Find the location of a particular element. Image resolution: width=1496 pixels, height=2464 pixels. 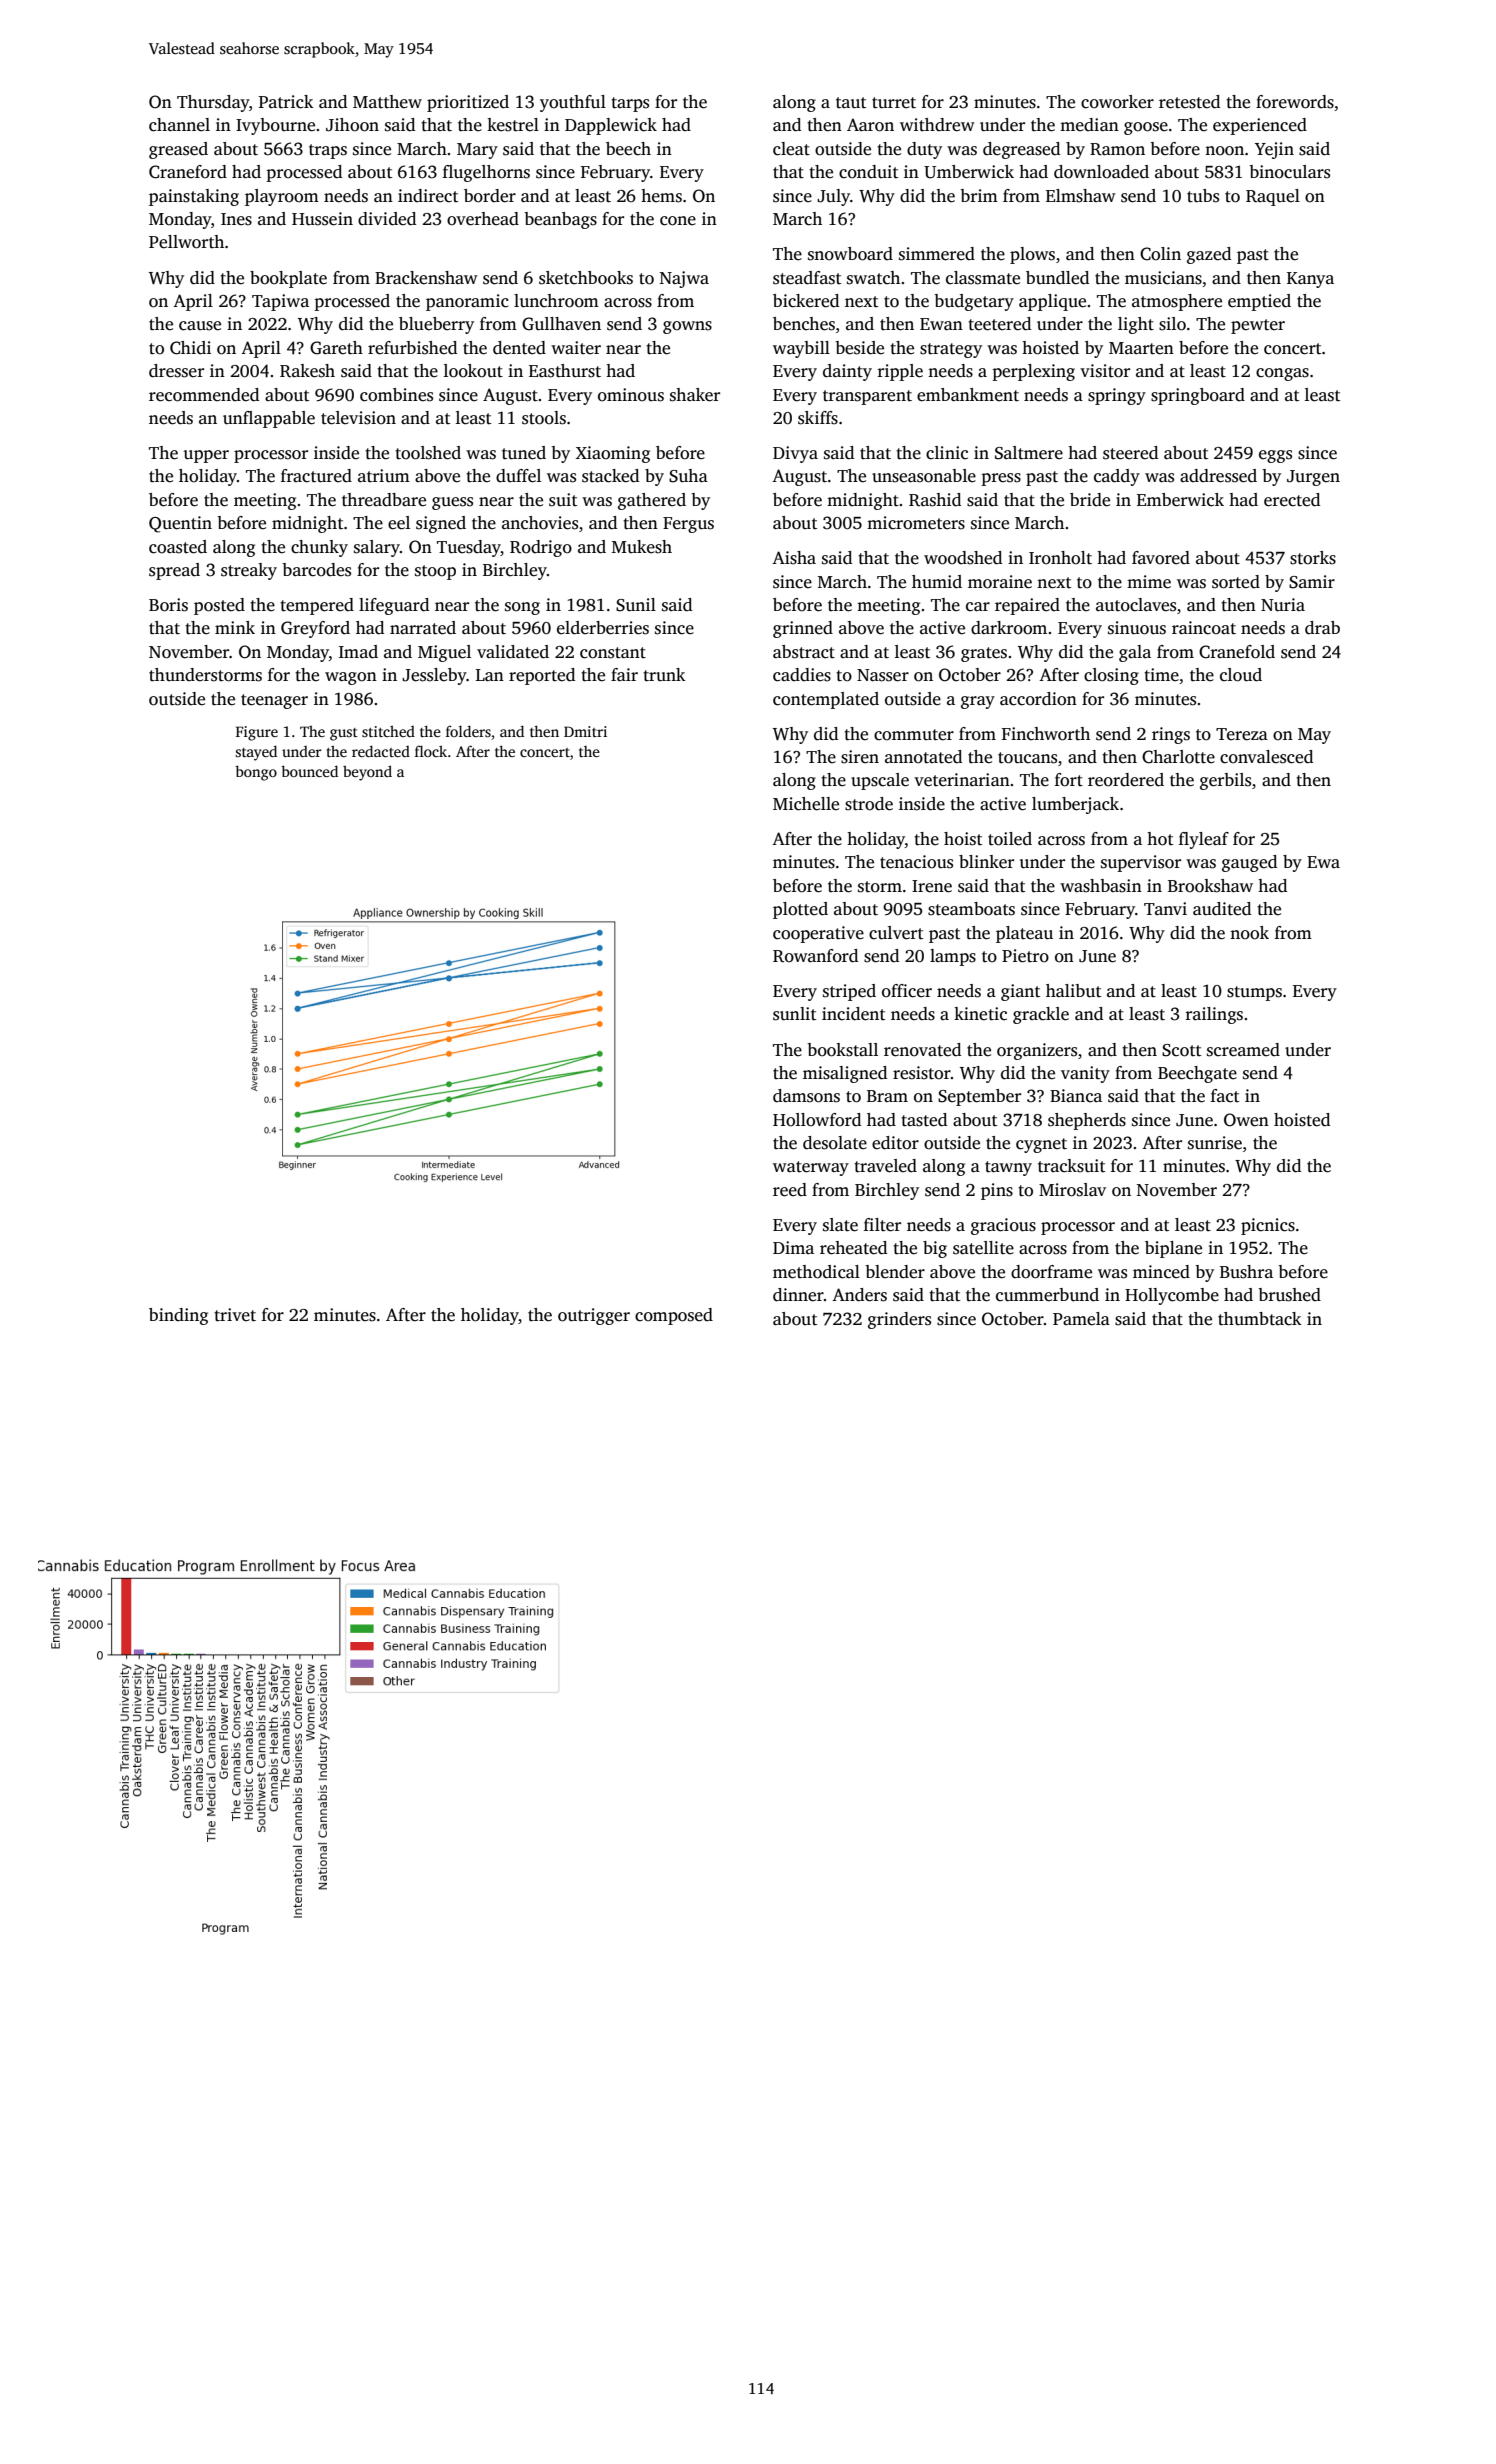

binding is located at coordinates (178, 1316).
